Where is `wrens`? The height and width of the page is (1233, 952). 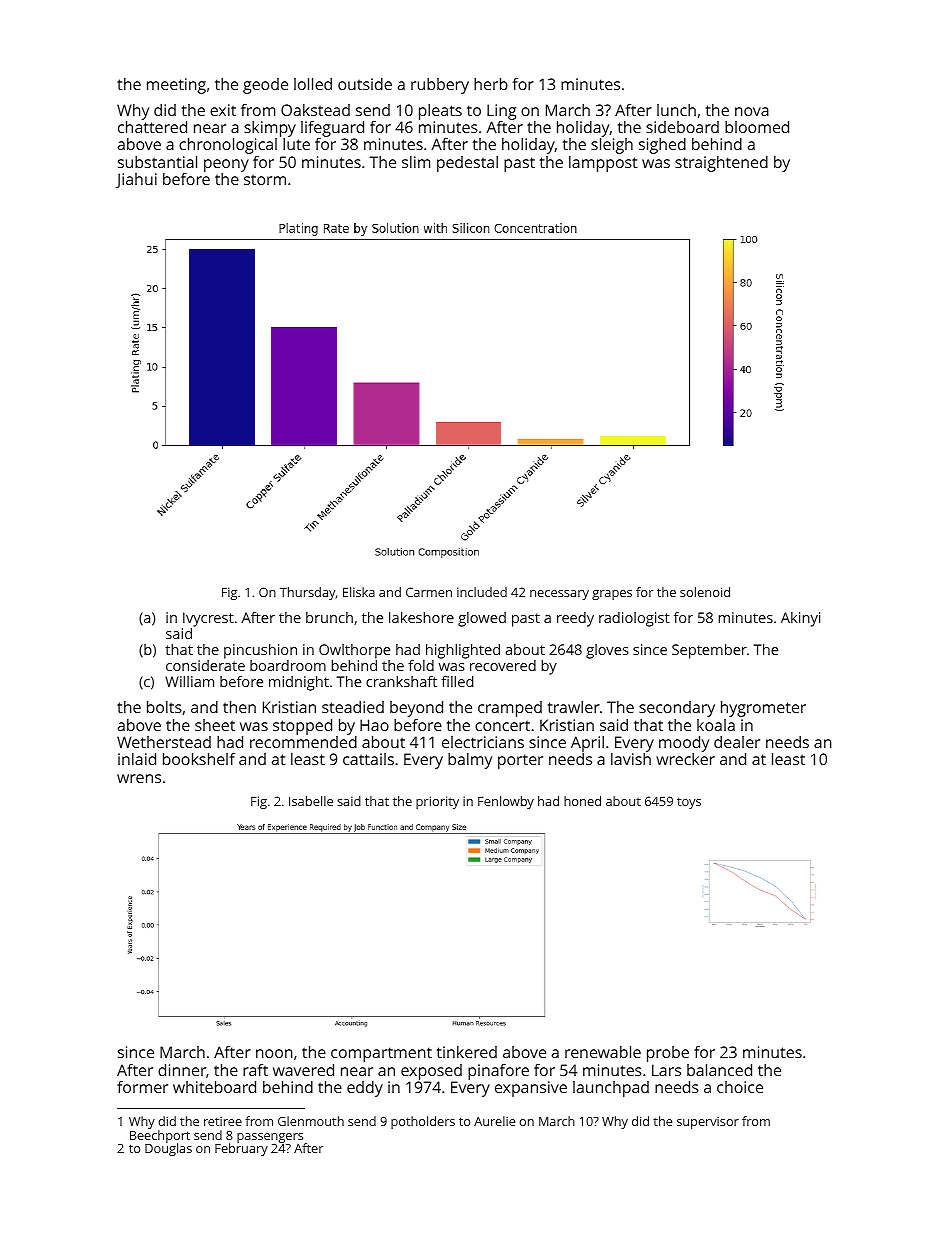
wrens is located at coordinates (139, 778).
